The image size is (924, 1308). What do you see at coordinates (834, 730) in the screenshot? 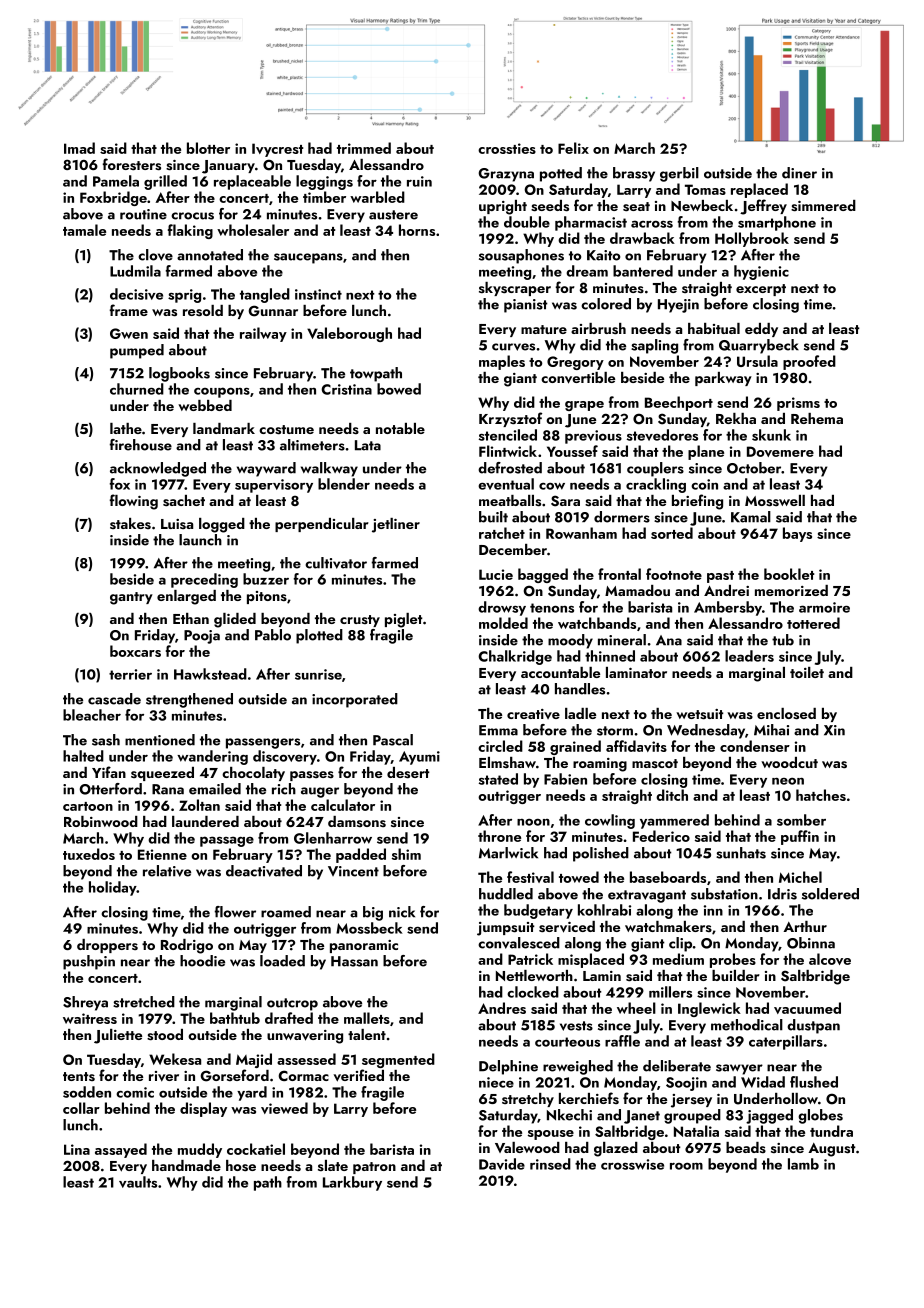
I see `Xin` at bounding box center [834, 730].
